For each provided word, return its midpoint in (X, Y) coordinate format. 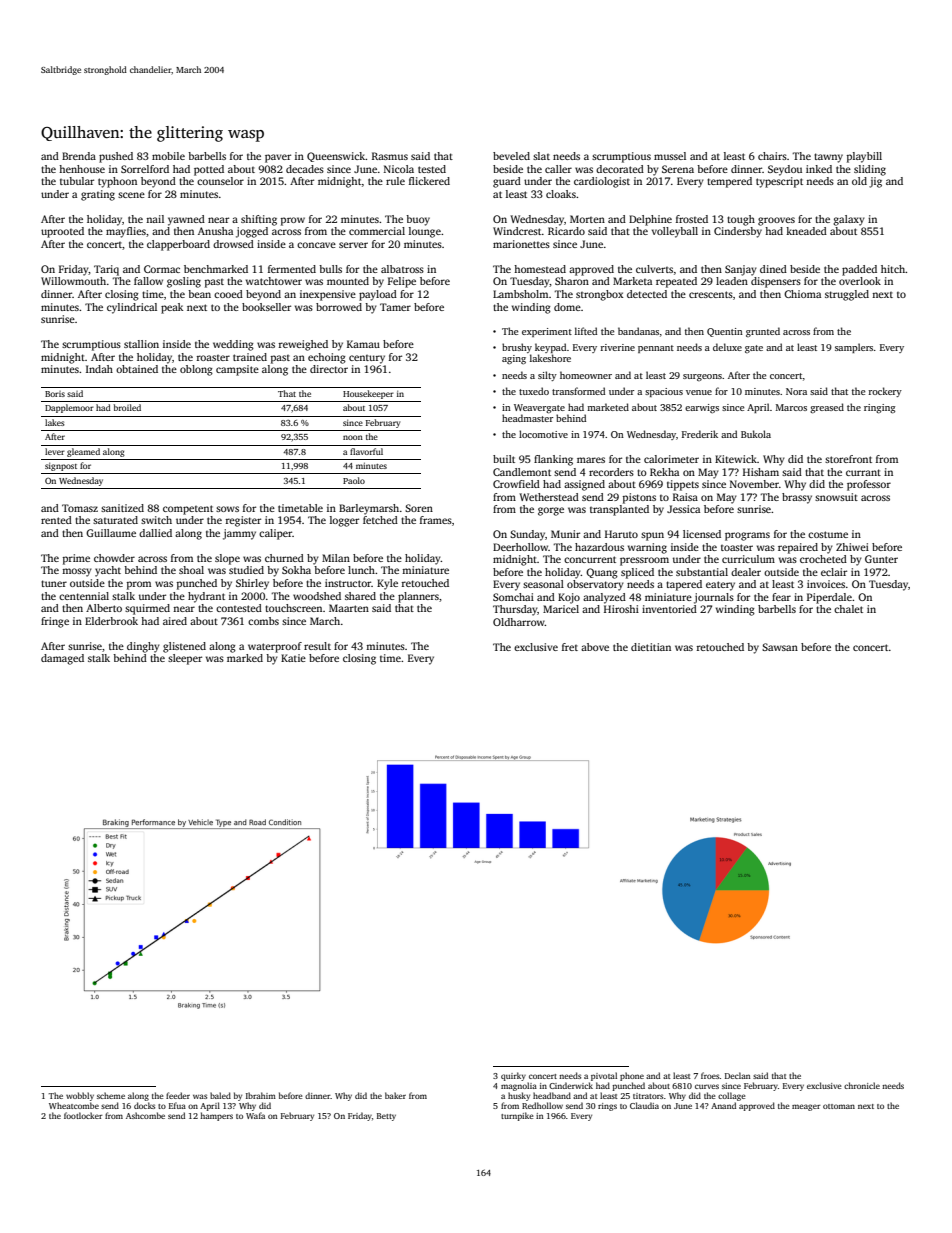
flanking (553, 460)
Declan (738, 1075)
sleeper (185, 659)
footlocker (83, 1115)
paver (278, 158)
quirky (513, 1076)
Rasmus (390, 156)
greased (827, 408)
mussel (670, 156)
